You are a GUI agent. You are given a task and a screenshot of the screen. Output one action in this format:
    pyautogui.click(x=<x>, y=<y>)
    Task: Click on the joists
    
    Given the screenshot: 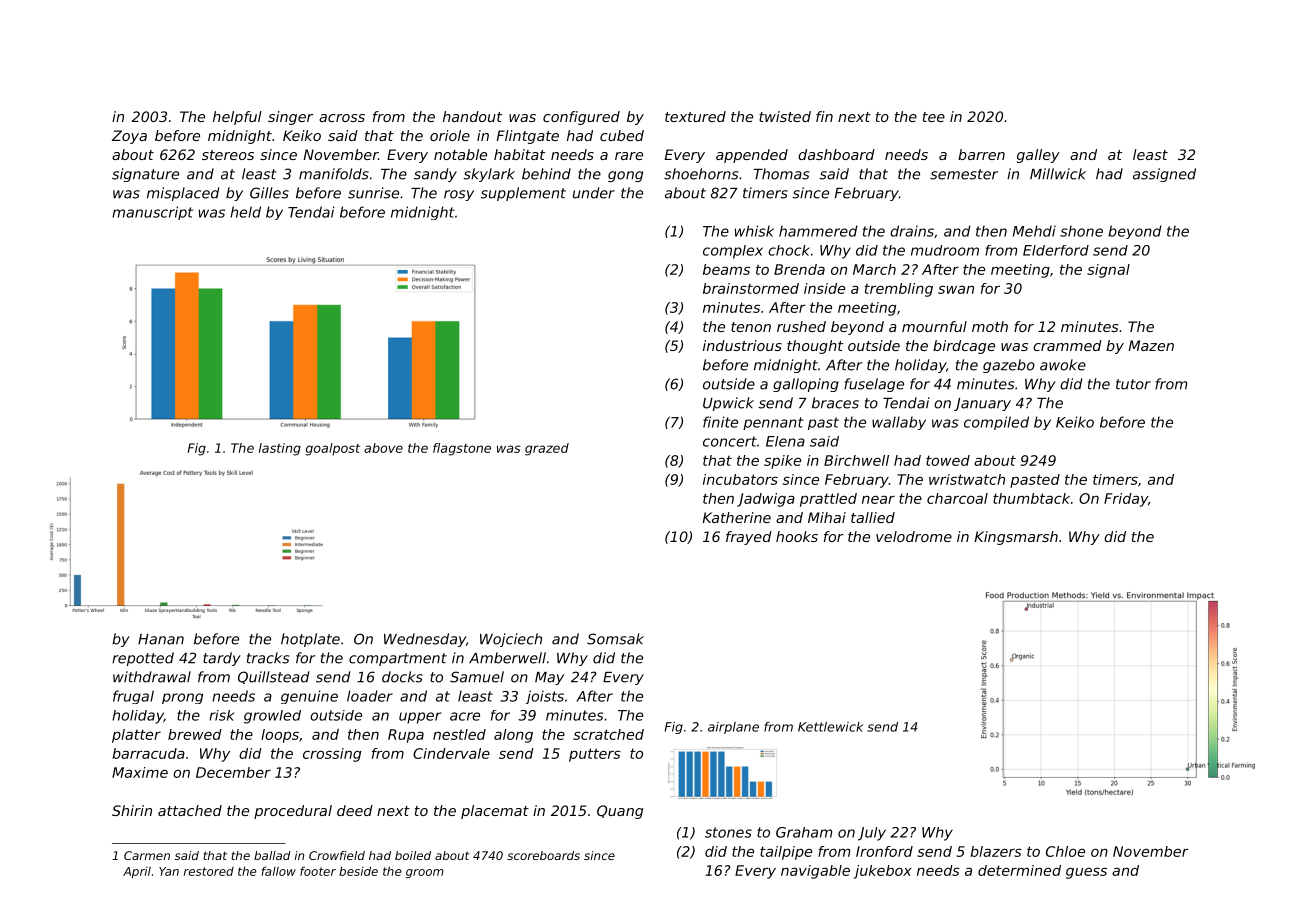 What is the action you would take?
    pyautogui.click(x=544, y=697)
